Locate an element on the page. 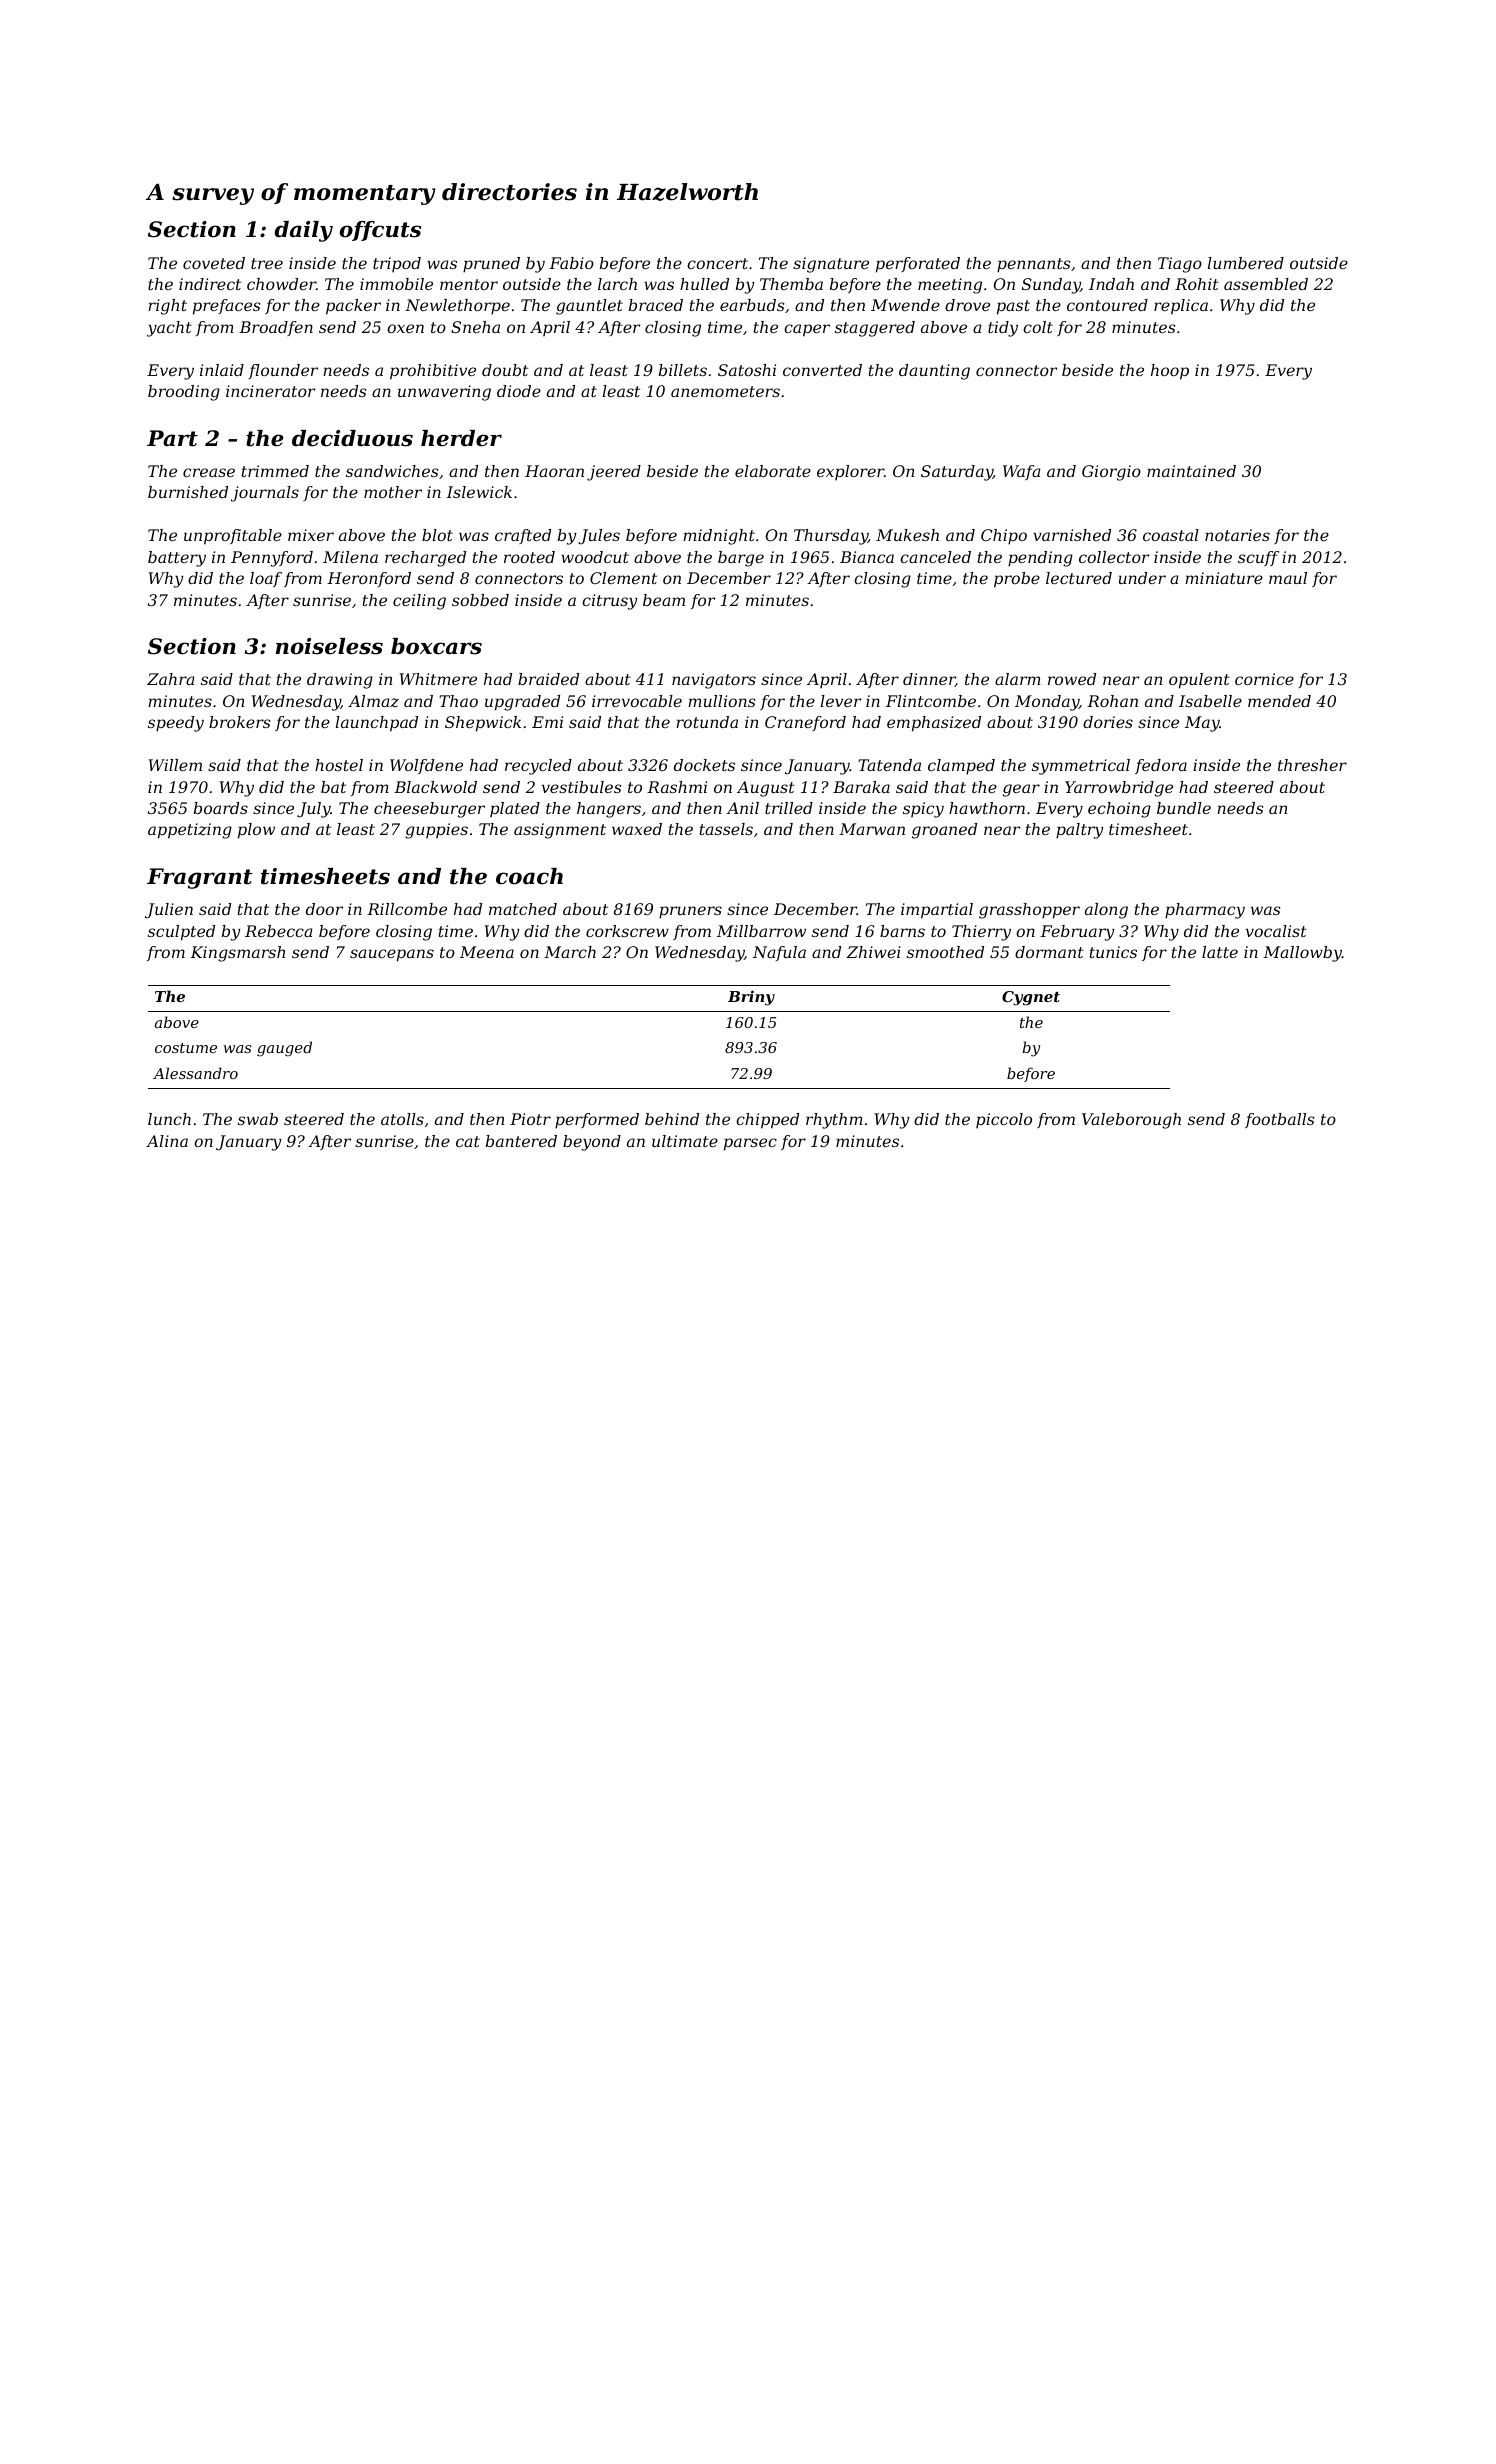 Image resolution: width=1496 pixels, height=2464 pixels. hostel is located at coordinates (339, 765).
